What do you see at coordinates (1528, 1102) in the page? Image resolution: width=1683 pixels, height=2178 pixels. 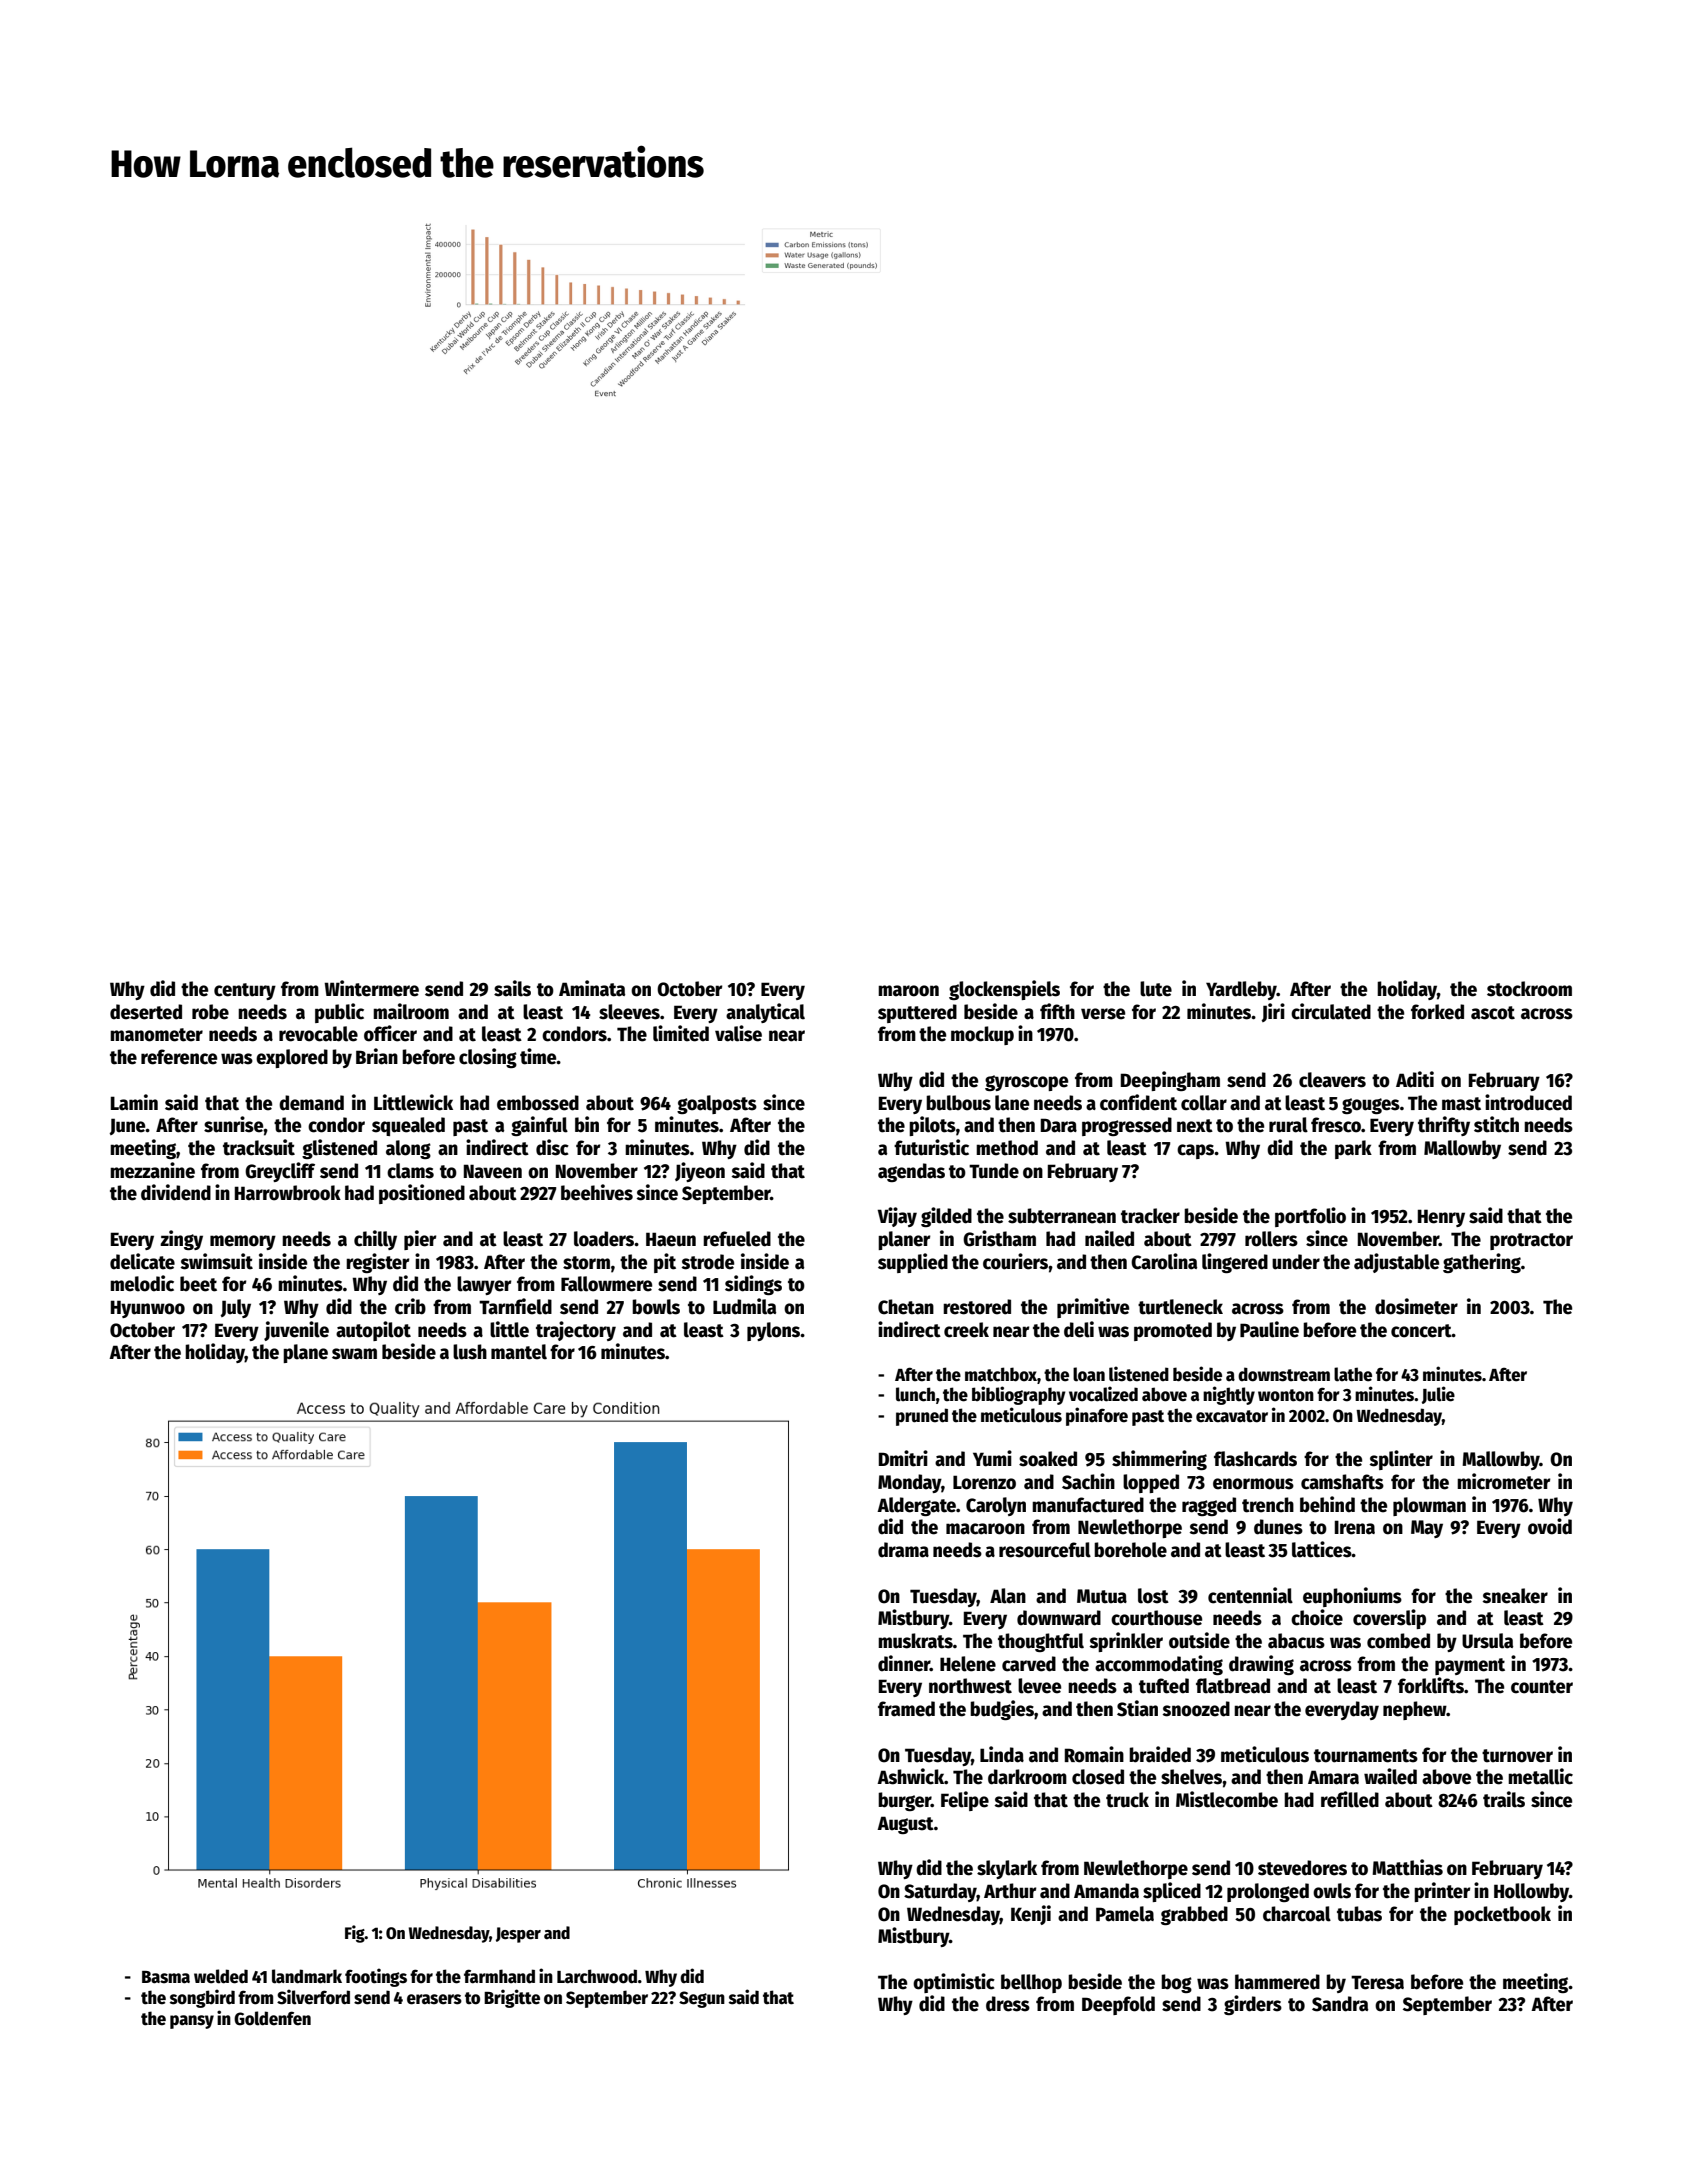 I see `introduced` at bounding box center [1528, 1102].
